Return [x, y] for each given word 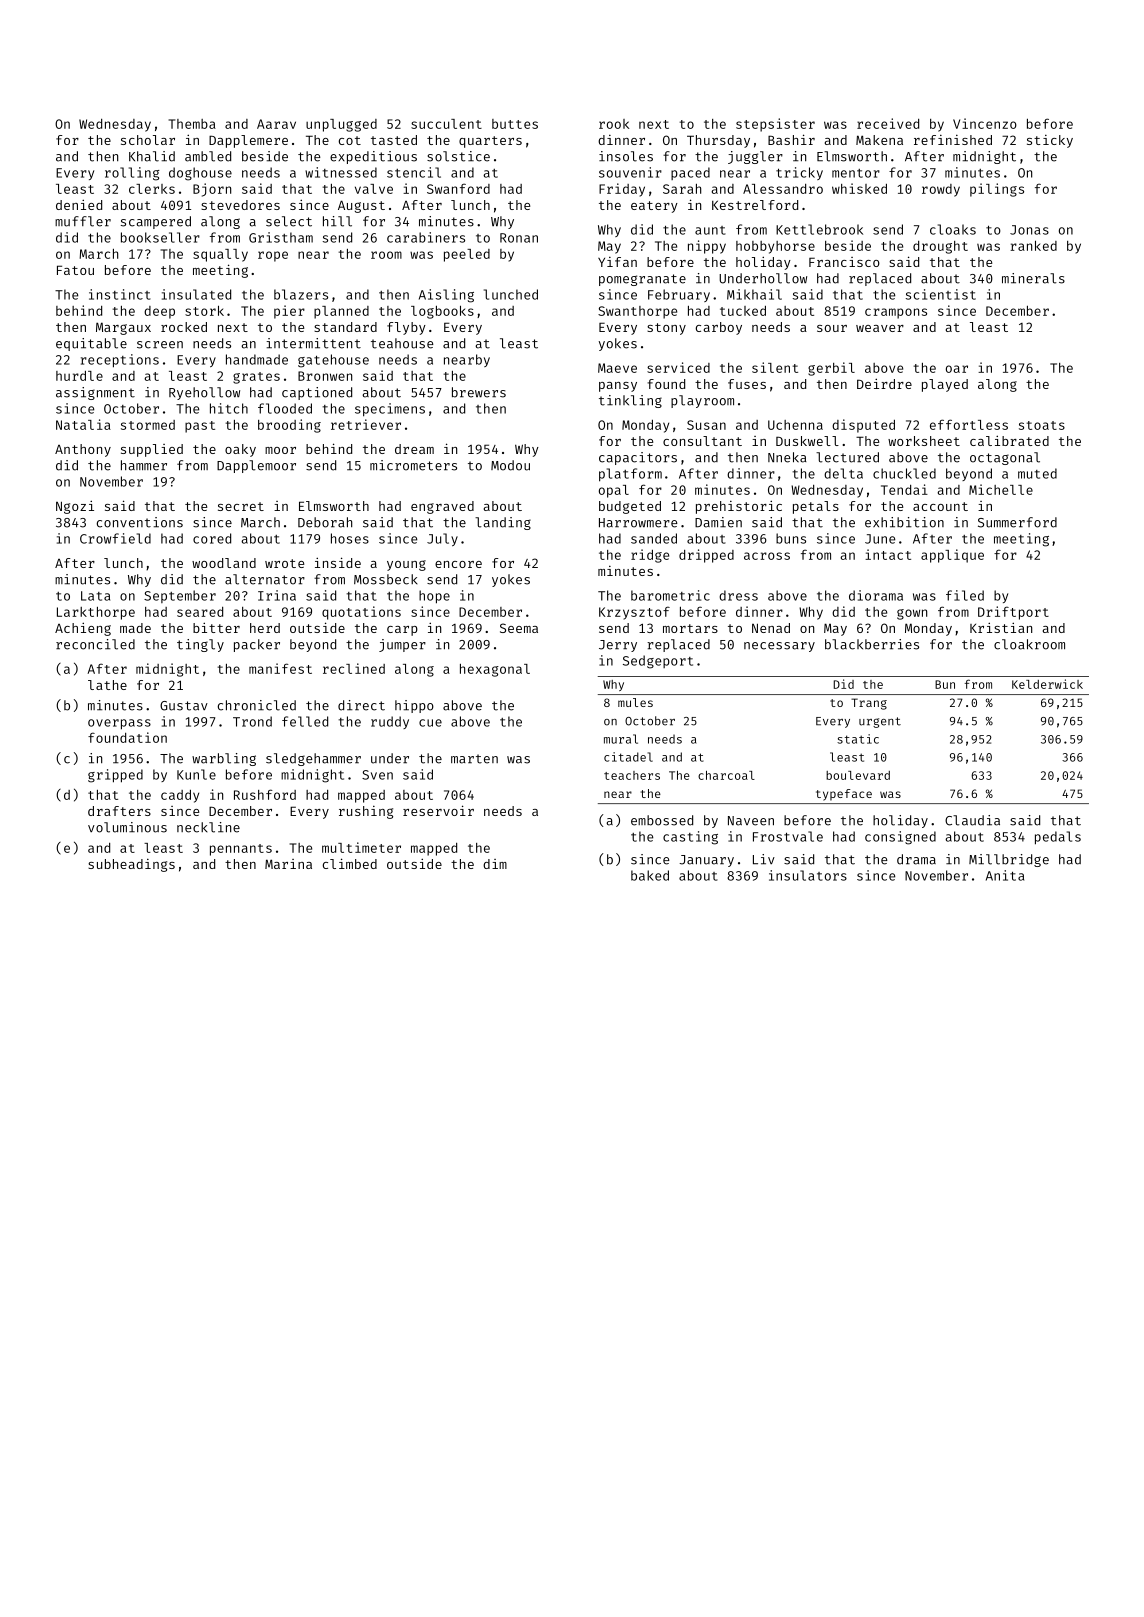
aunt [710, 230]
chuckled [904, 473]
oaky [240, 450]
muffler [83, 221]
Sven [377, 775]
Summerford [1017, 522]
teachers [632, 775]
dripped [706, 556]
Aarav [276, 124]
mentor [856, 173]
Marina [288, 864]
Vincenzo [985, 123]
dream [414, 449]
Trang [869, 704]
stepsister [775, 125]
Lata [95, 596]
